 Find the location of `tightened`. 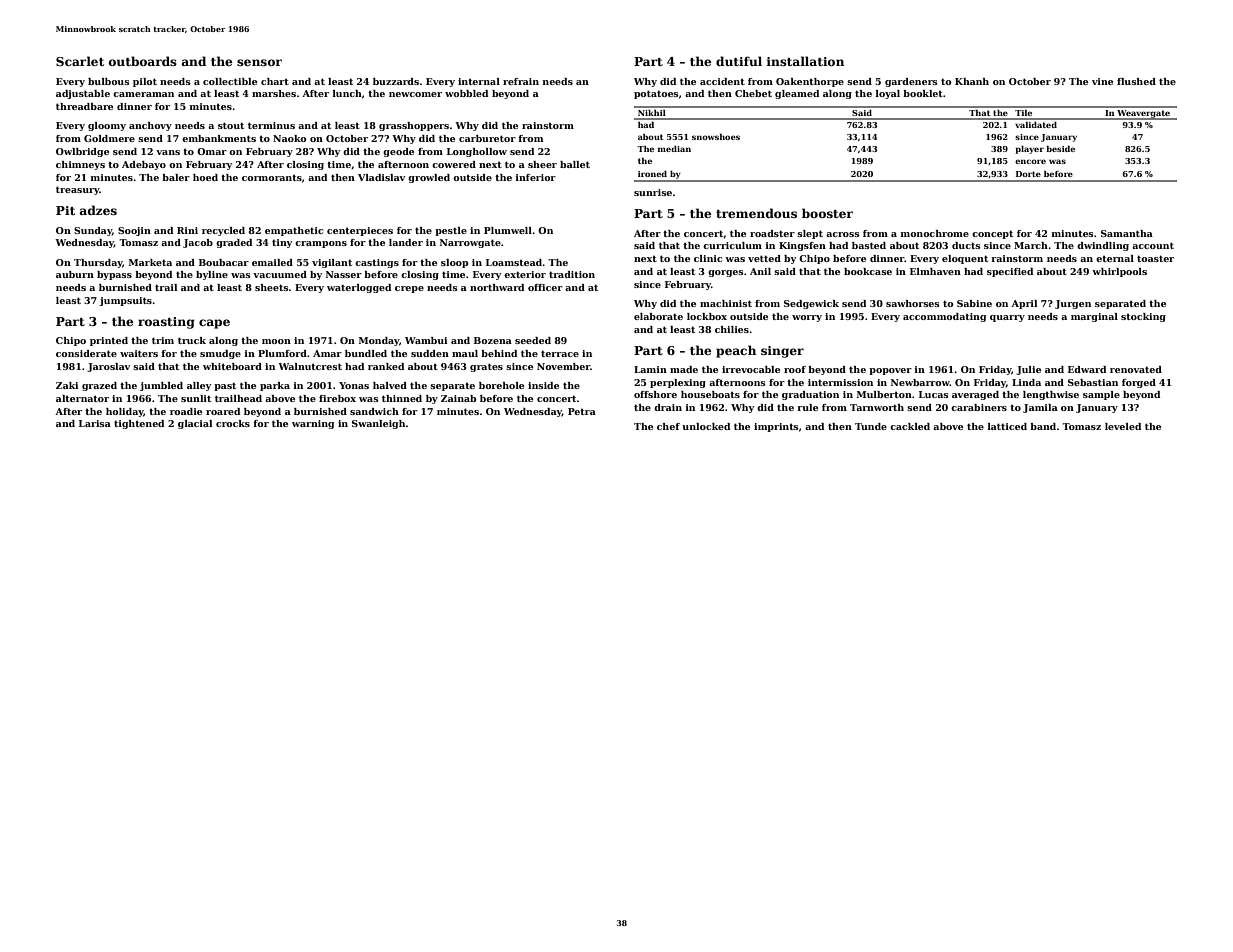

tightened is located at coordinates (139, 424).
